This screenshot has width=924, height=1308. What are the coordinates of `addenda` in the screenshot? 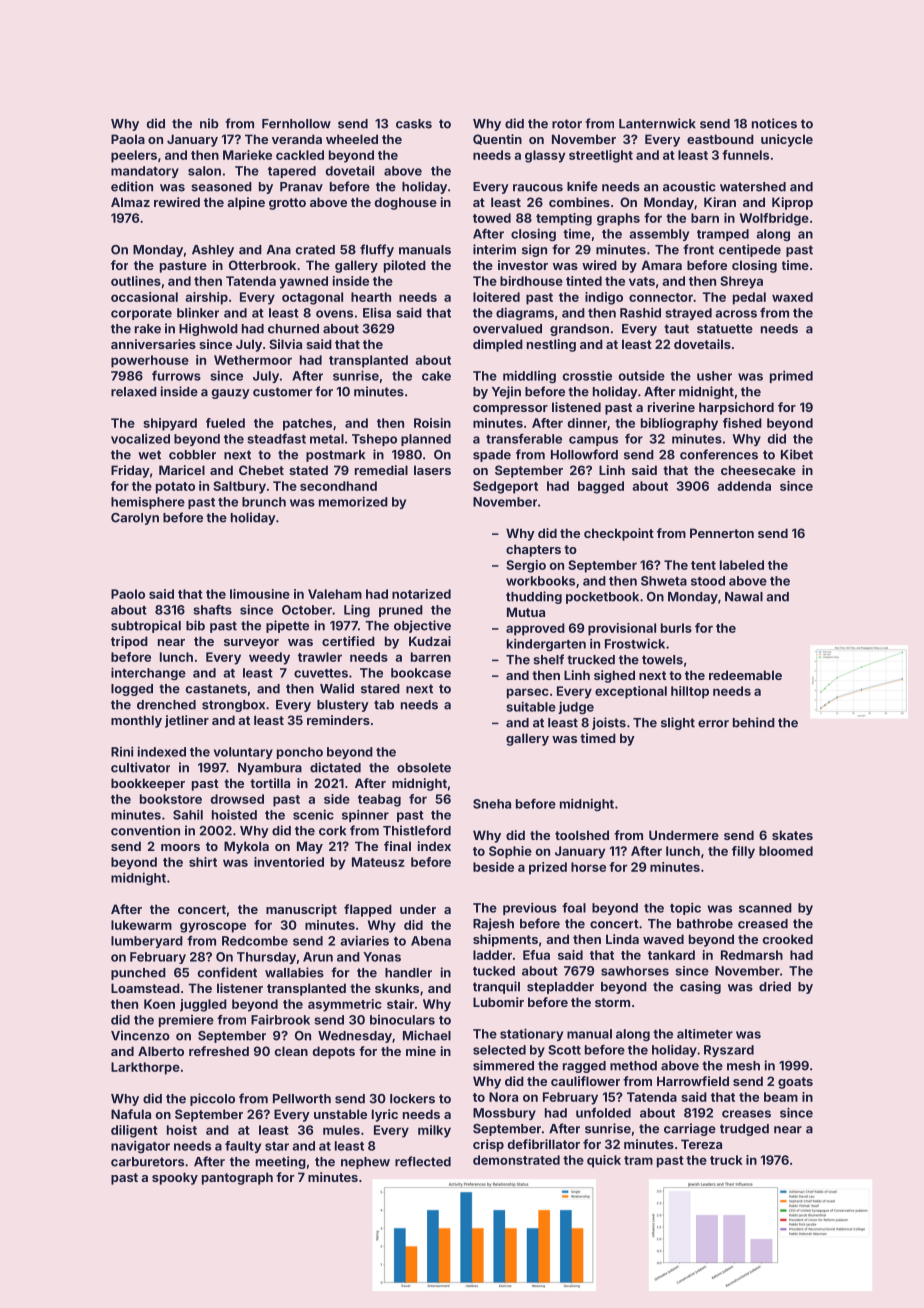 It's located at (744, 486).
